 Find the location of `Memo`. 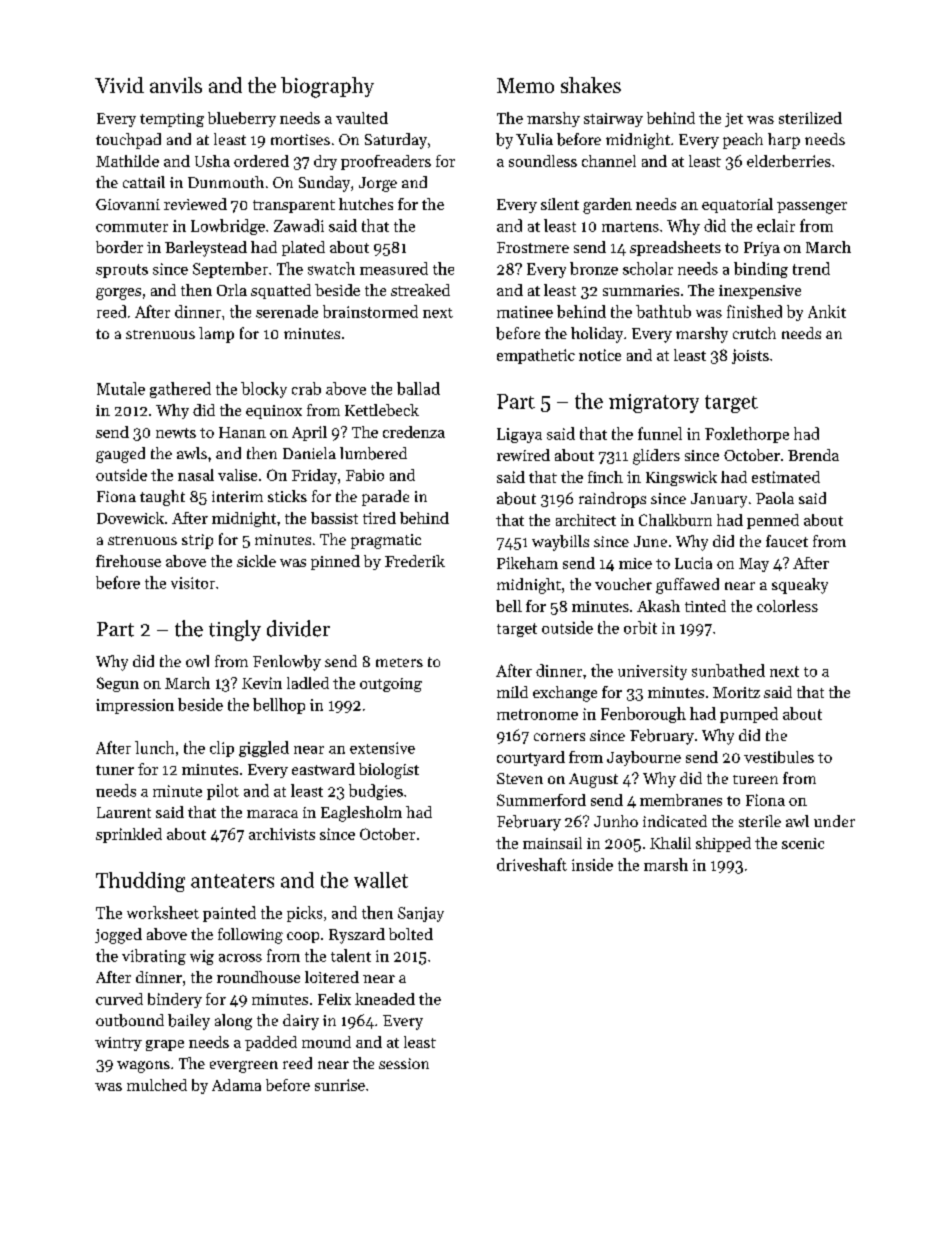

Memo is located at coordinates (525, 85).
